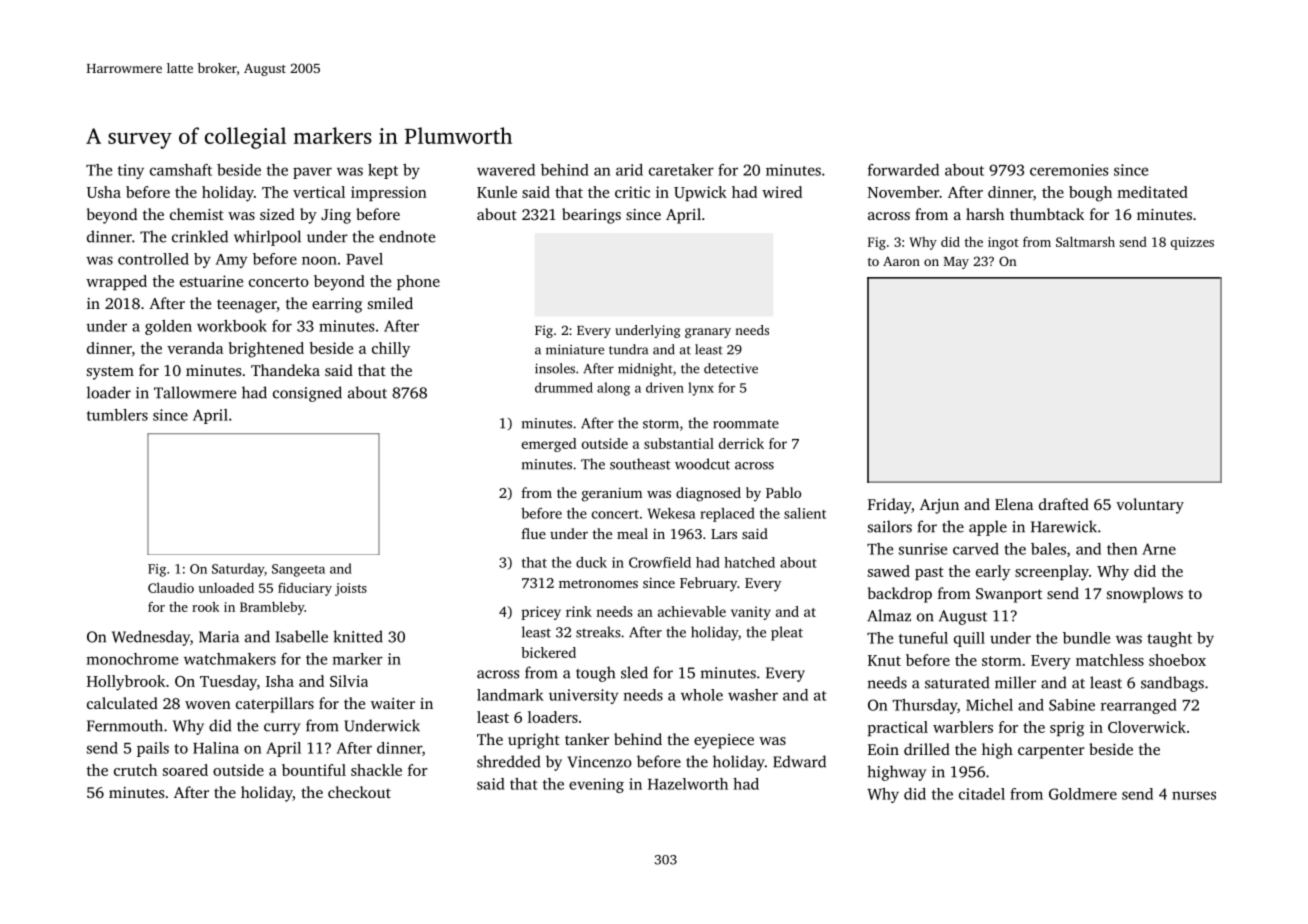  I want to click on wavered, so click(506, 170).
